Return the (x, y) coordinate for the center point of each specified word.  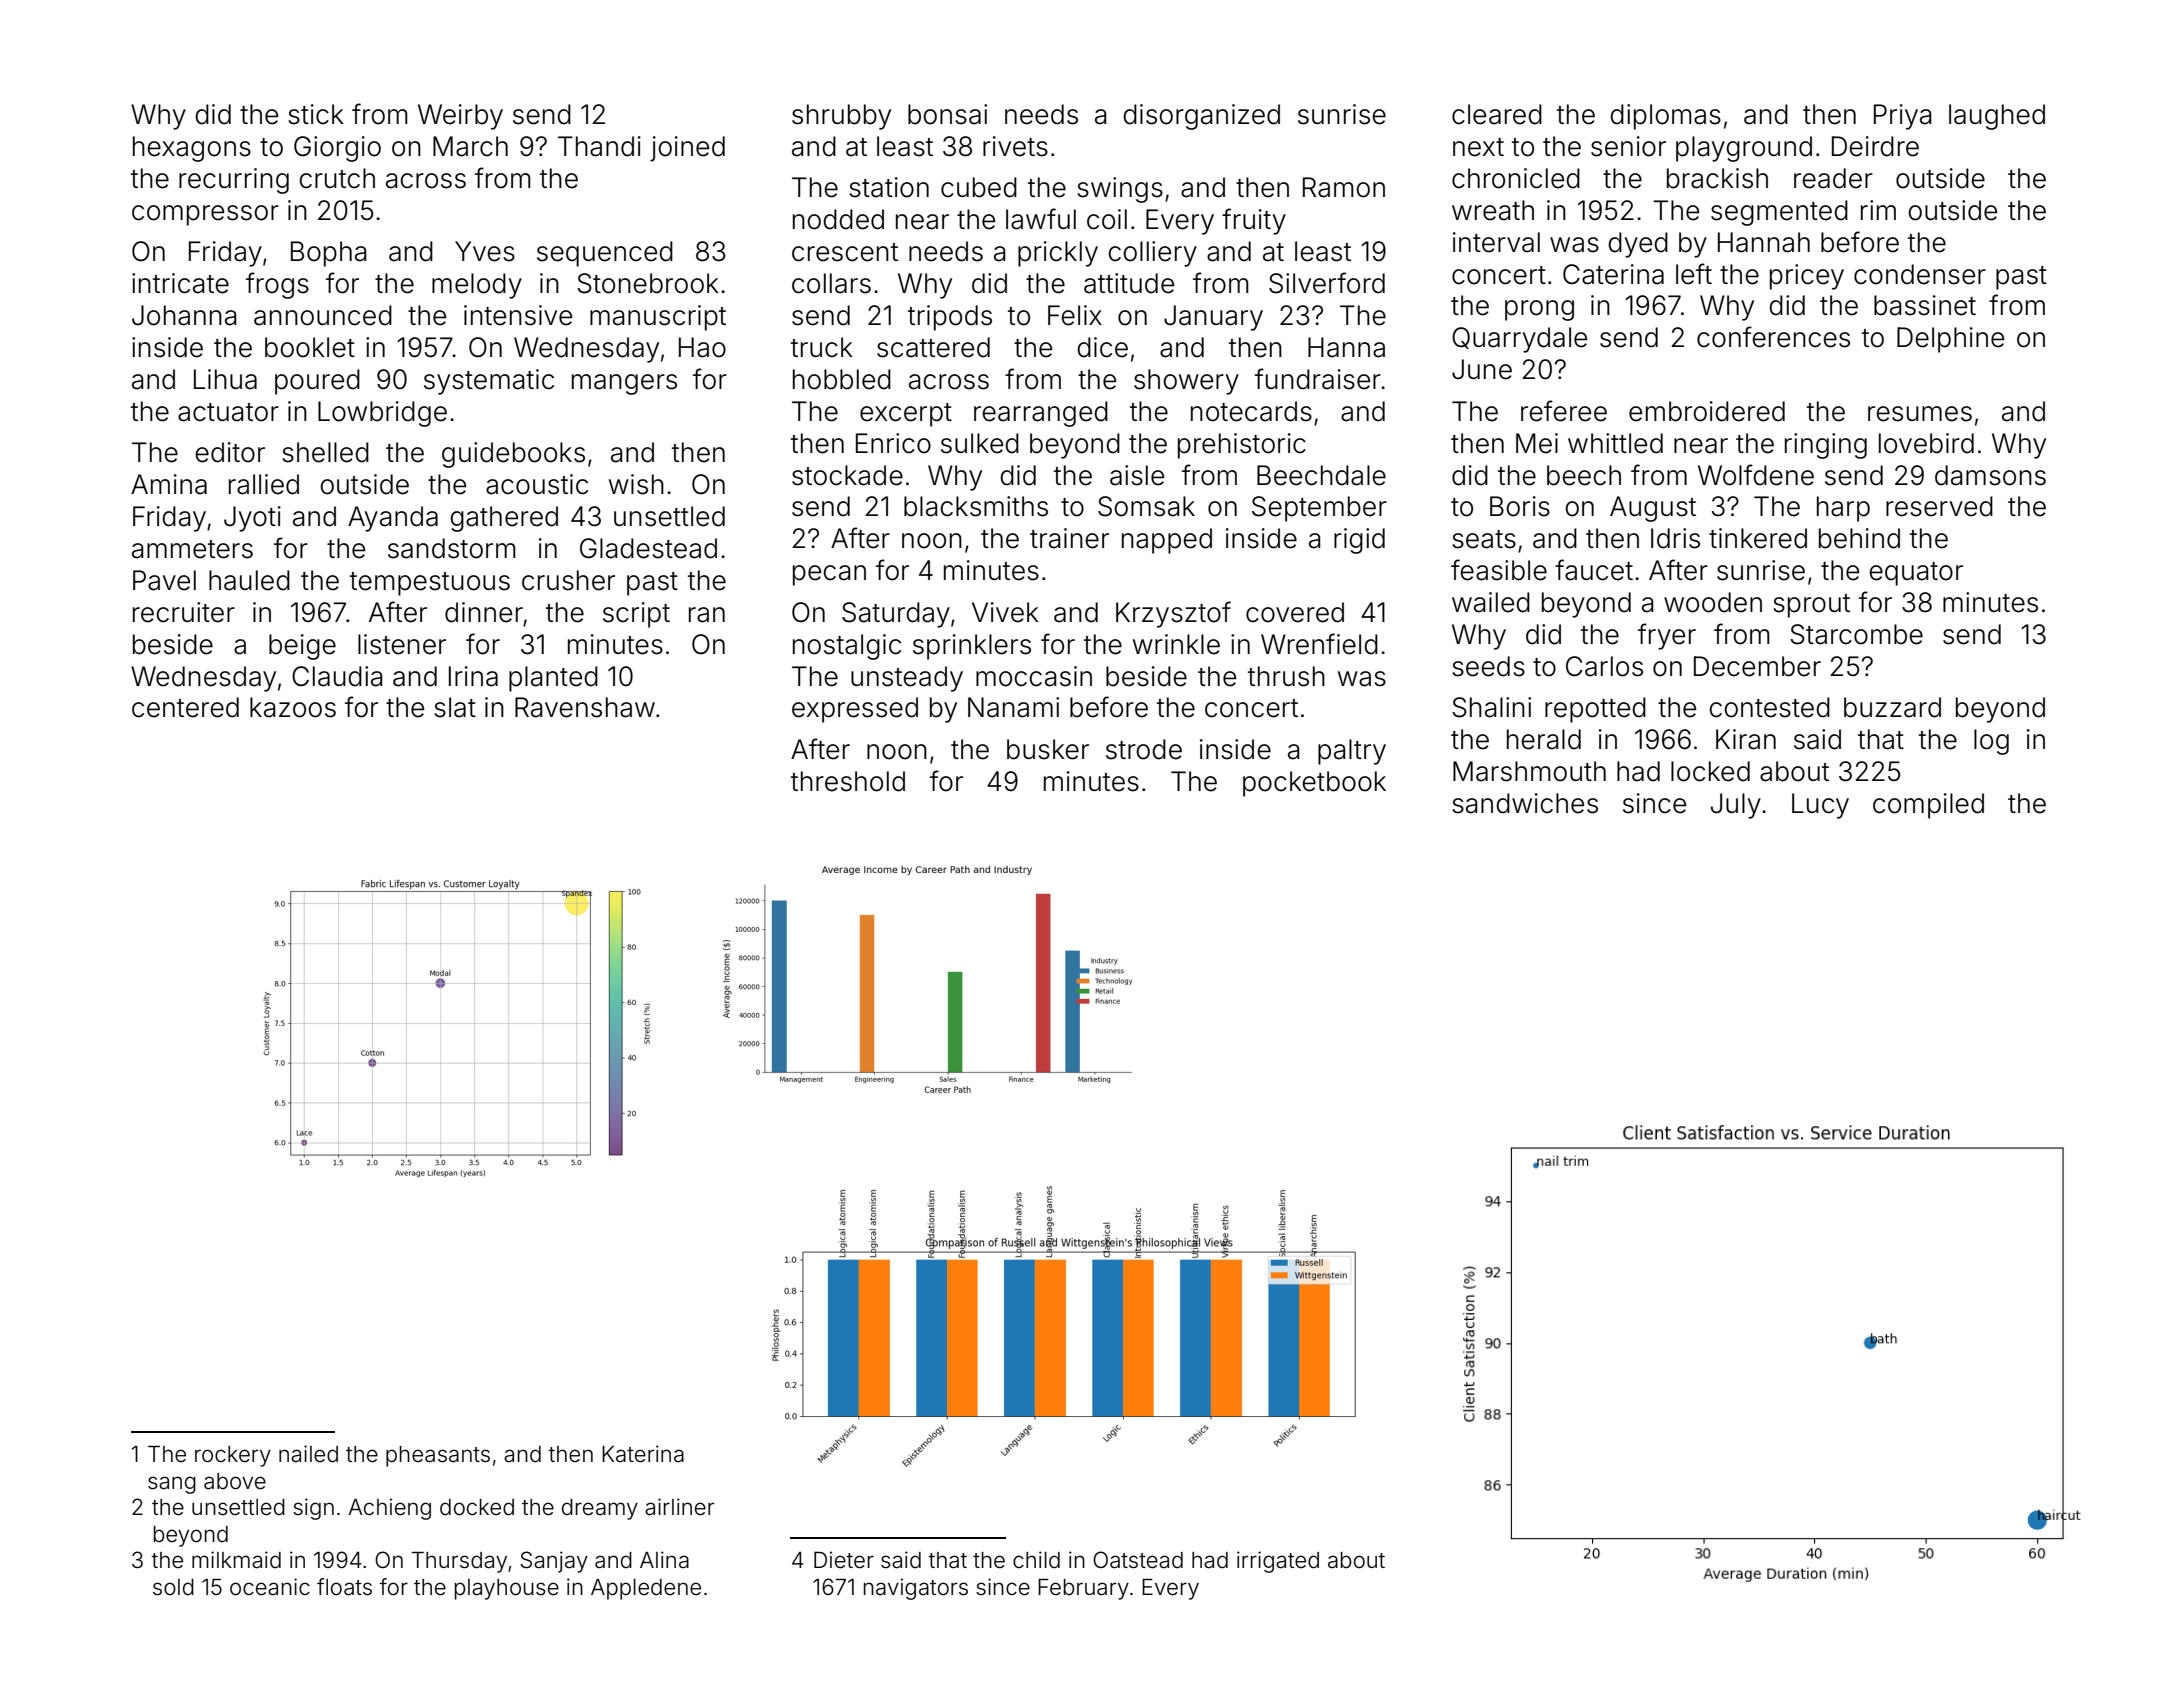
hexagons (192, 149)
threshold (848, 781)
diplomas (1665, 117)
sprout (1811, 606)
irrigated (1278, 1562)
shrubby (841, 117)
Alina (664, 1559)
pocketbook (1314, 784)
